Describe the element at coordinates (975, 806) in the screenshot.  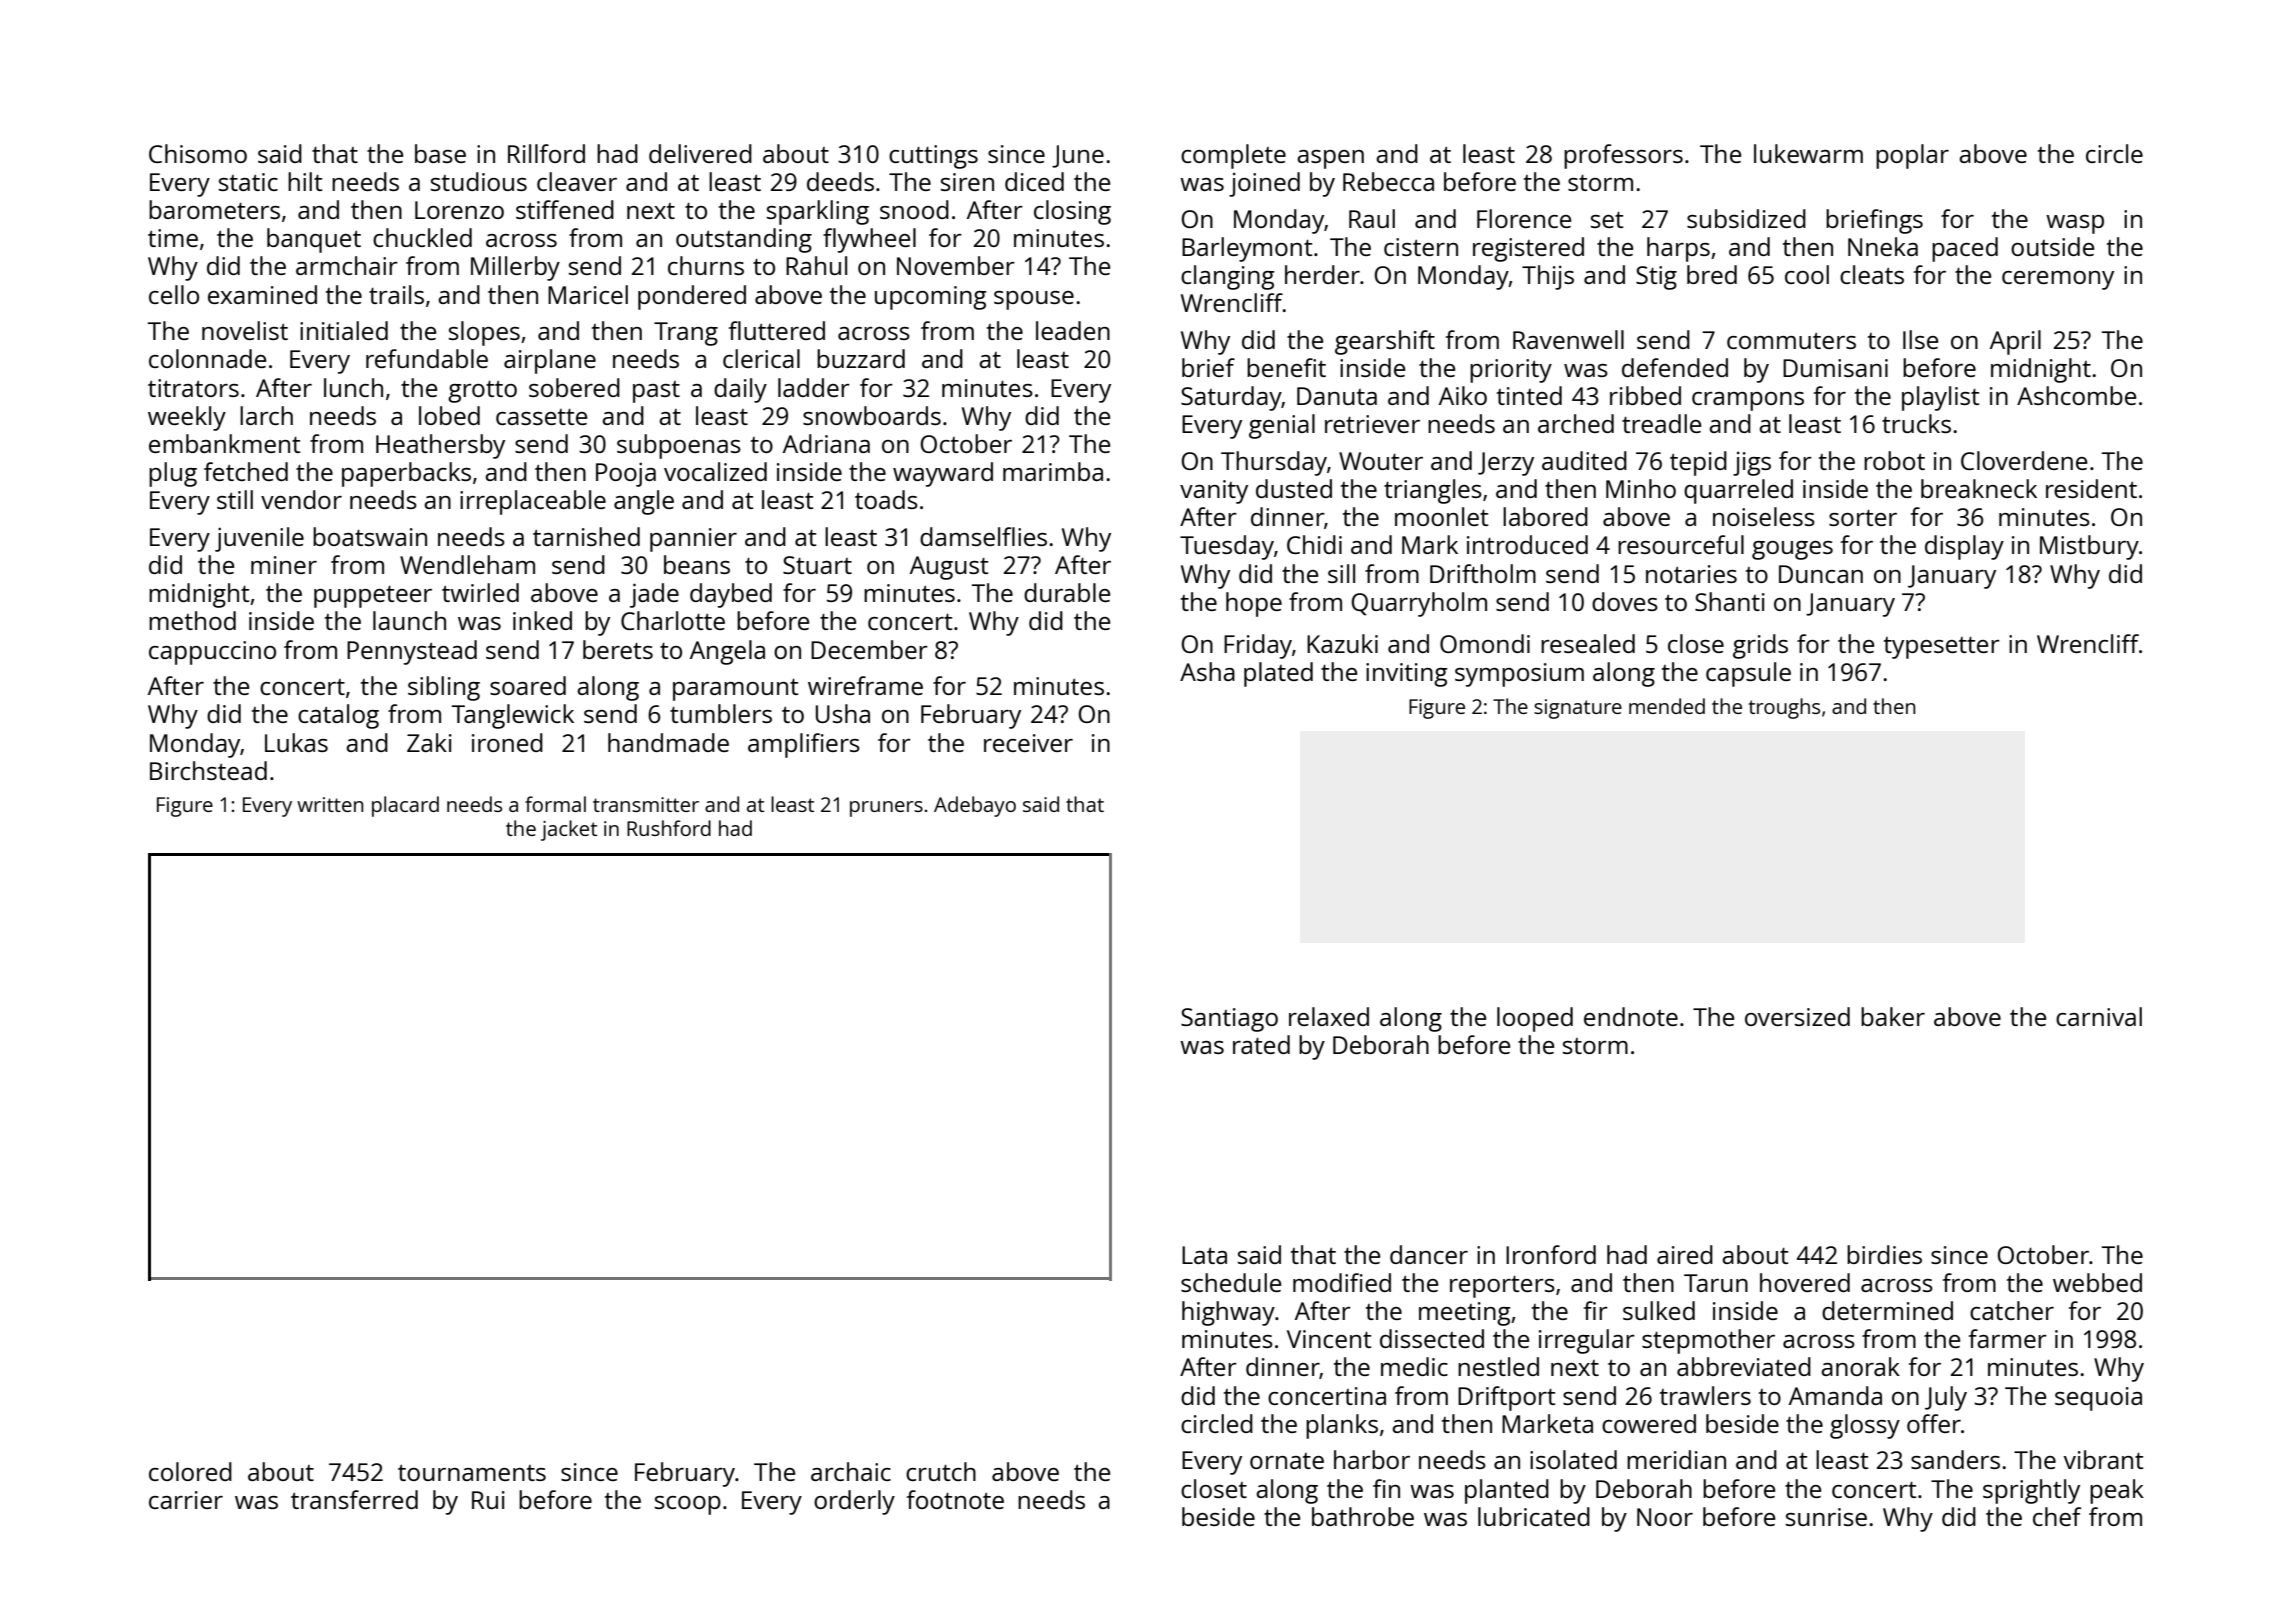
I see `Adebayo` at that location.
